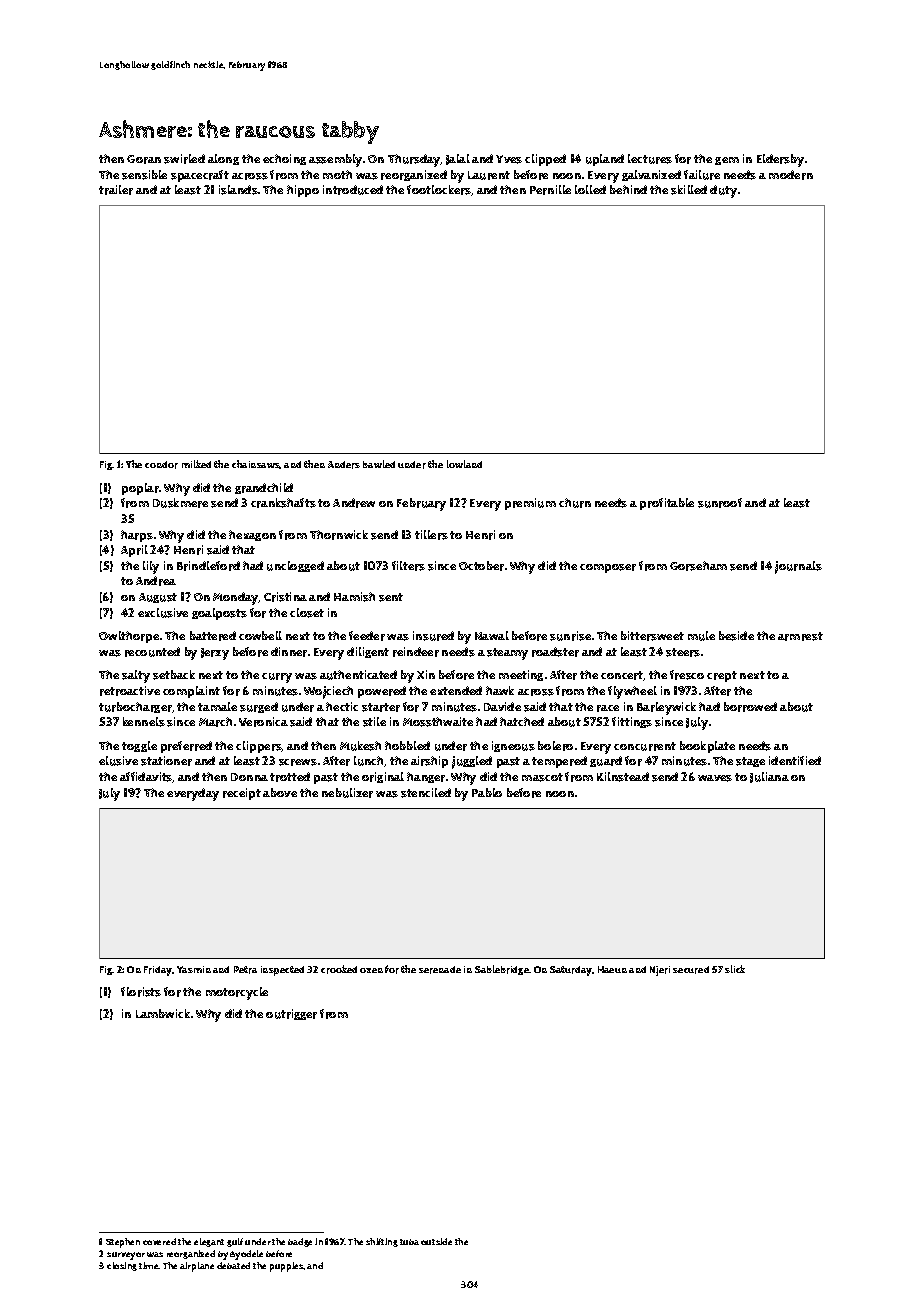 The width and height of the screenshot is (924, 1308). Describe the element at coordinates (723, 191) in the screenshot. I see `duty` at that location.
